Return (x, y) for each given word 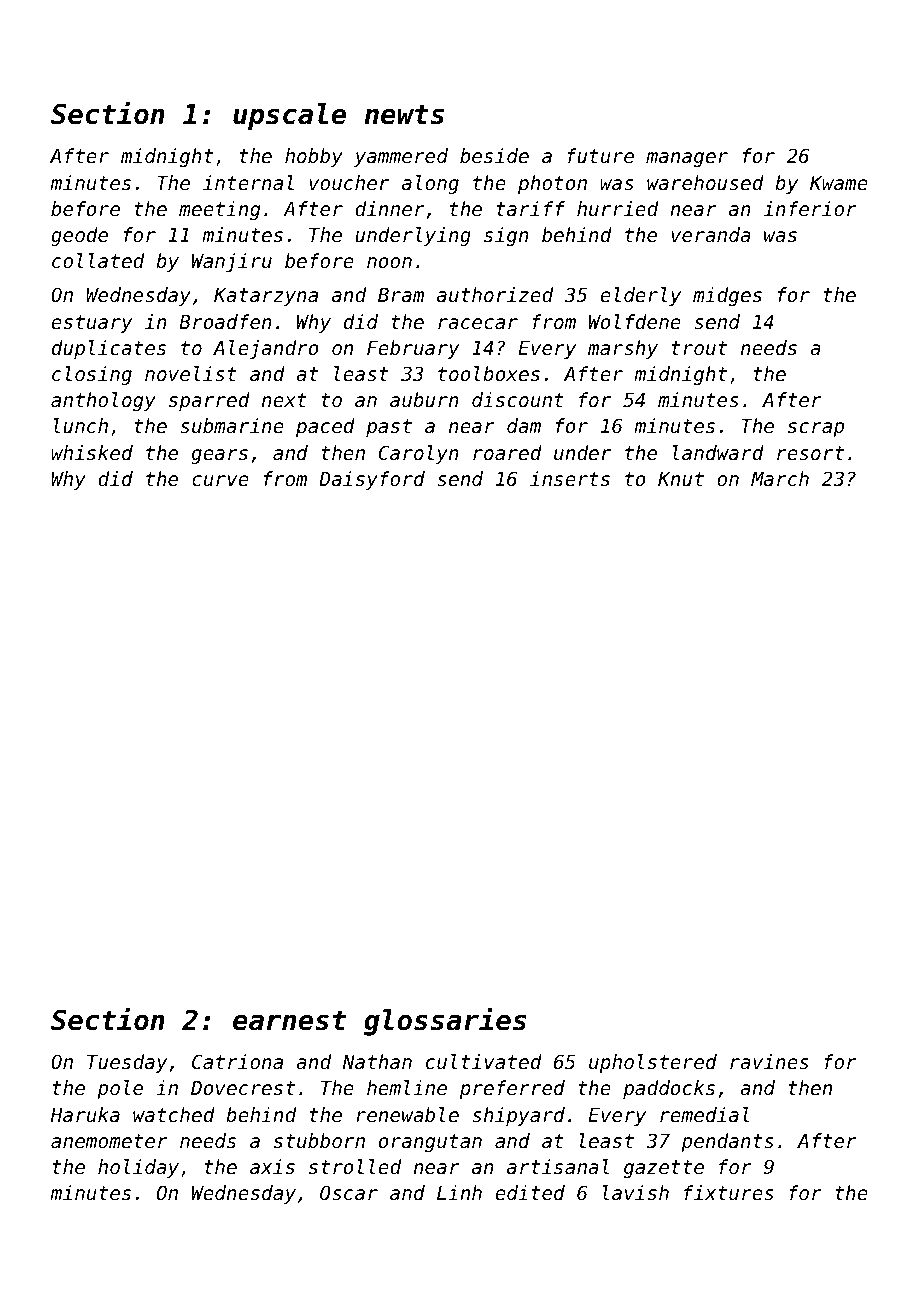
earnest (290, 1021)
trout (699, 348)
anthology (103, 401)
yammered (401, 157)
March (780, 478)
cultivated (484, 1061)
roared (507, 452)
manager (687, 159)
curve (220, 480)
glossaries (445, 1021)
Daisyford (372, 480)
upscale (289, 116)
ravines (769, 1061)
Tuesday (127, 1063)
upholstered (653, 1063)
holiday (138, 1168)
